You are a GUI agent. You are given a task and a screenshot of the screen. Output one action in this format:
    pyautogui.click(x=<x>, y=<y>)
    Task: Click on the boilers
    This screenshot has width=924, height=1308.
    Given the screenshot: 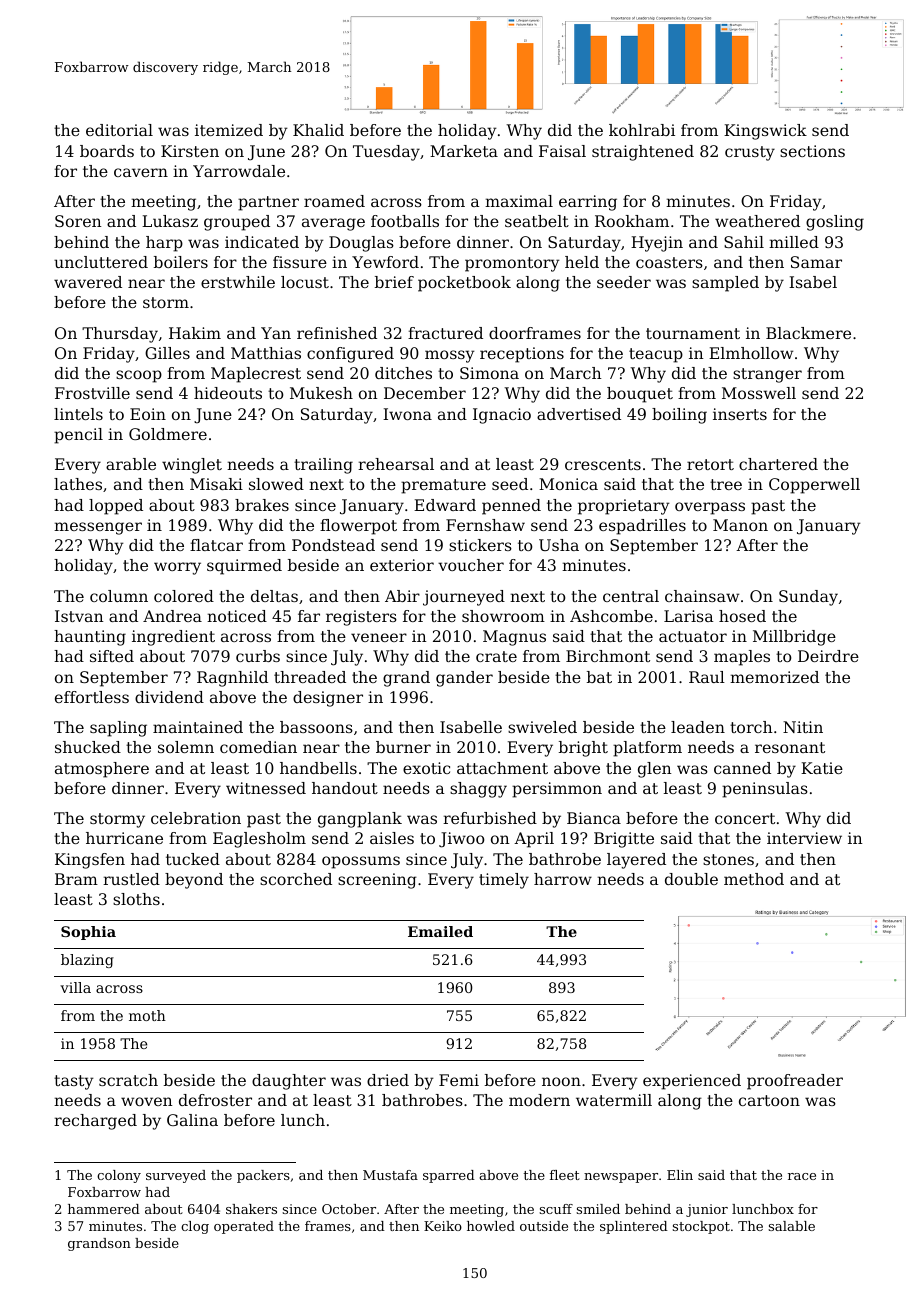 What is the action you would take?
    pyautogui.click(x=181, y=262)
